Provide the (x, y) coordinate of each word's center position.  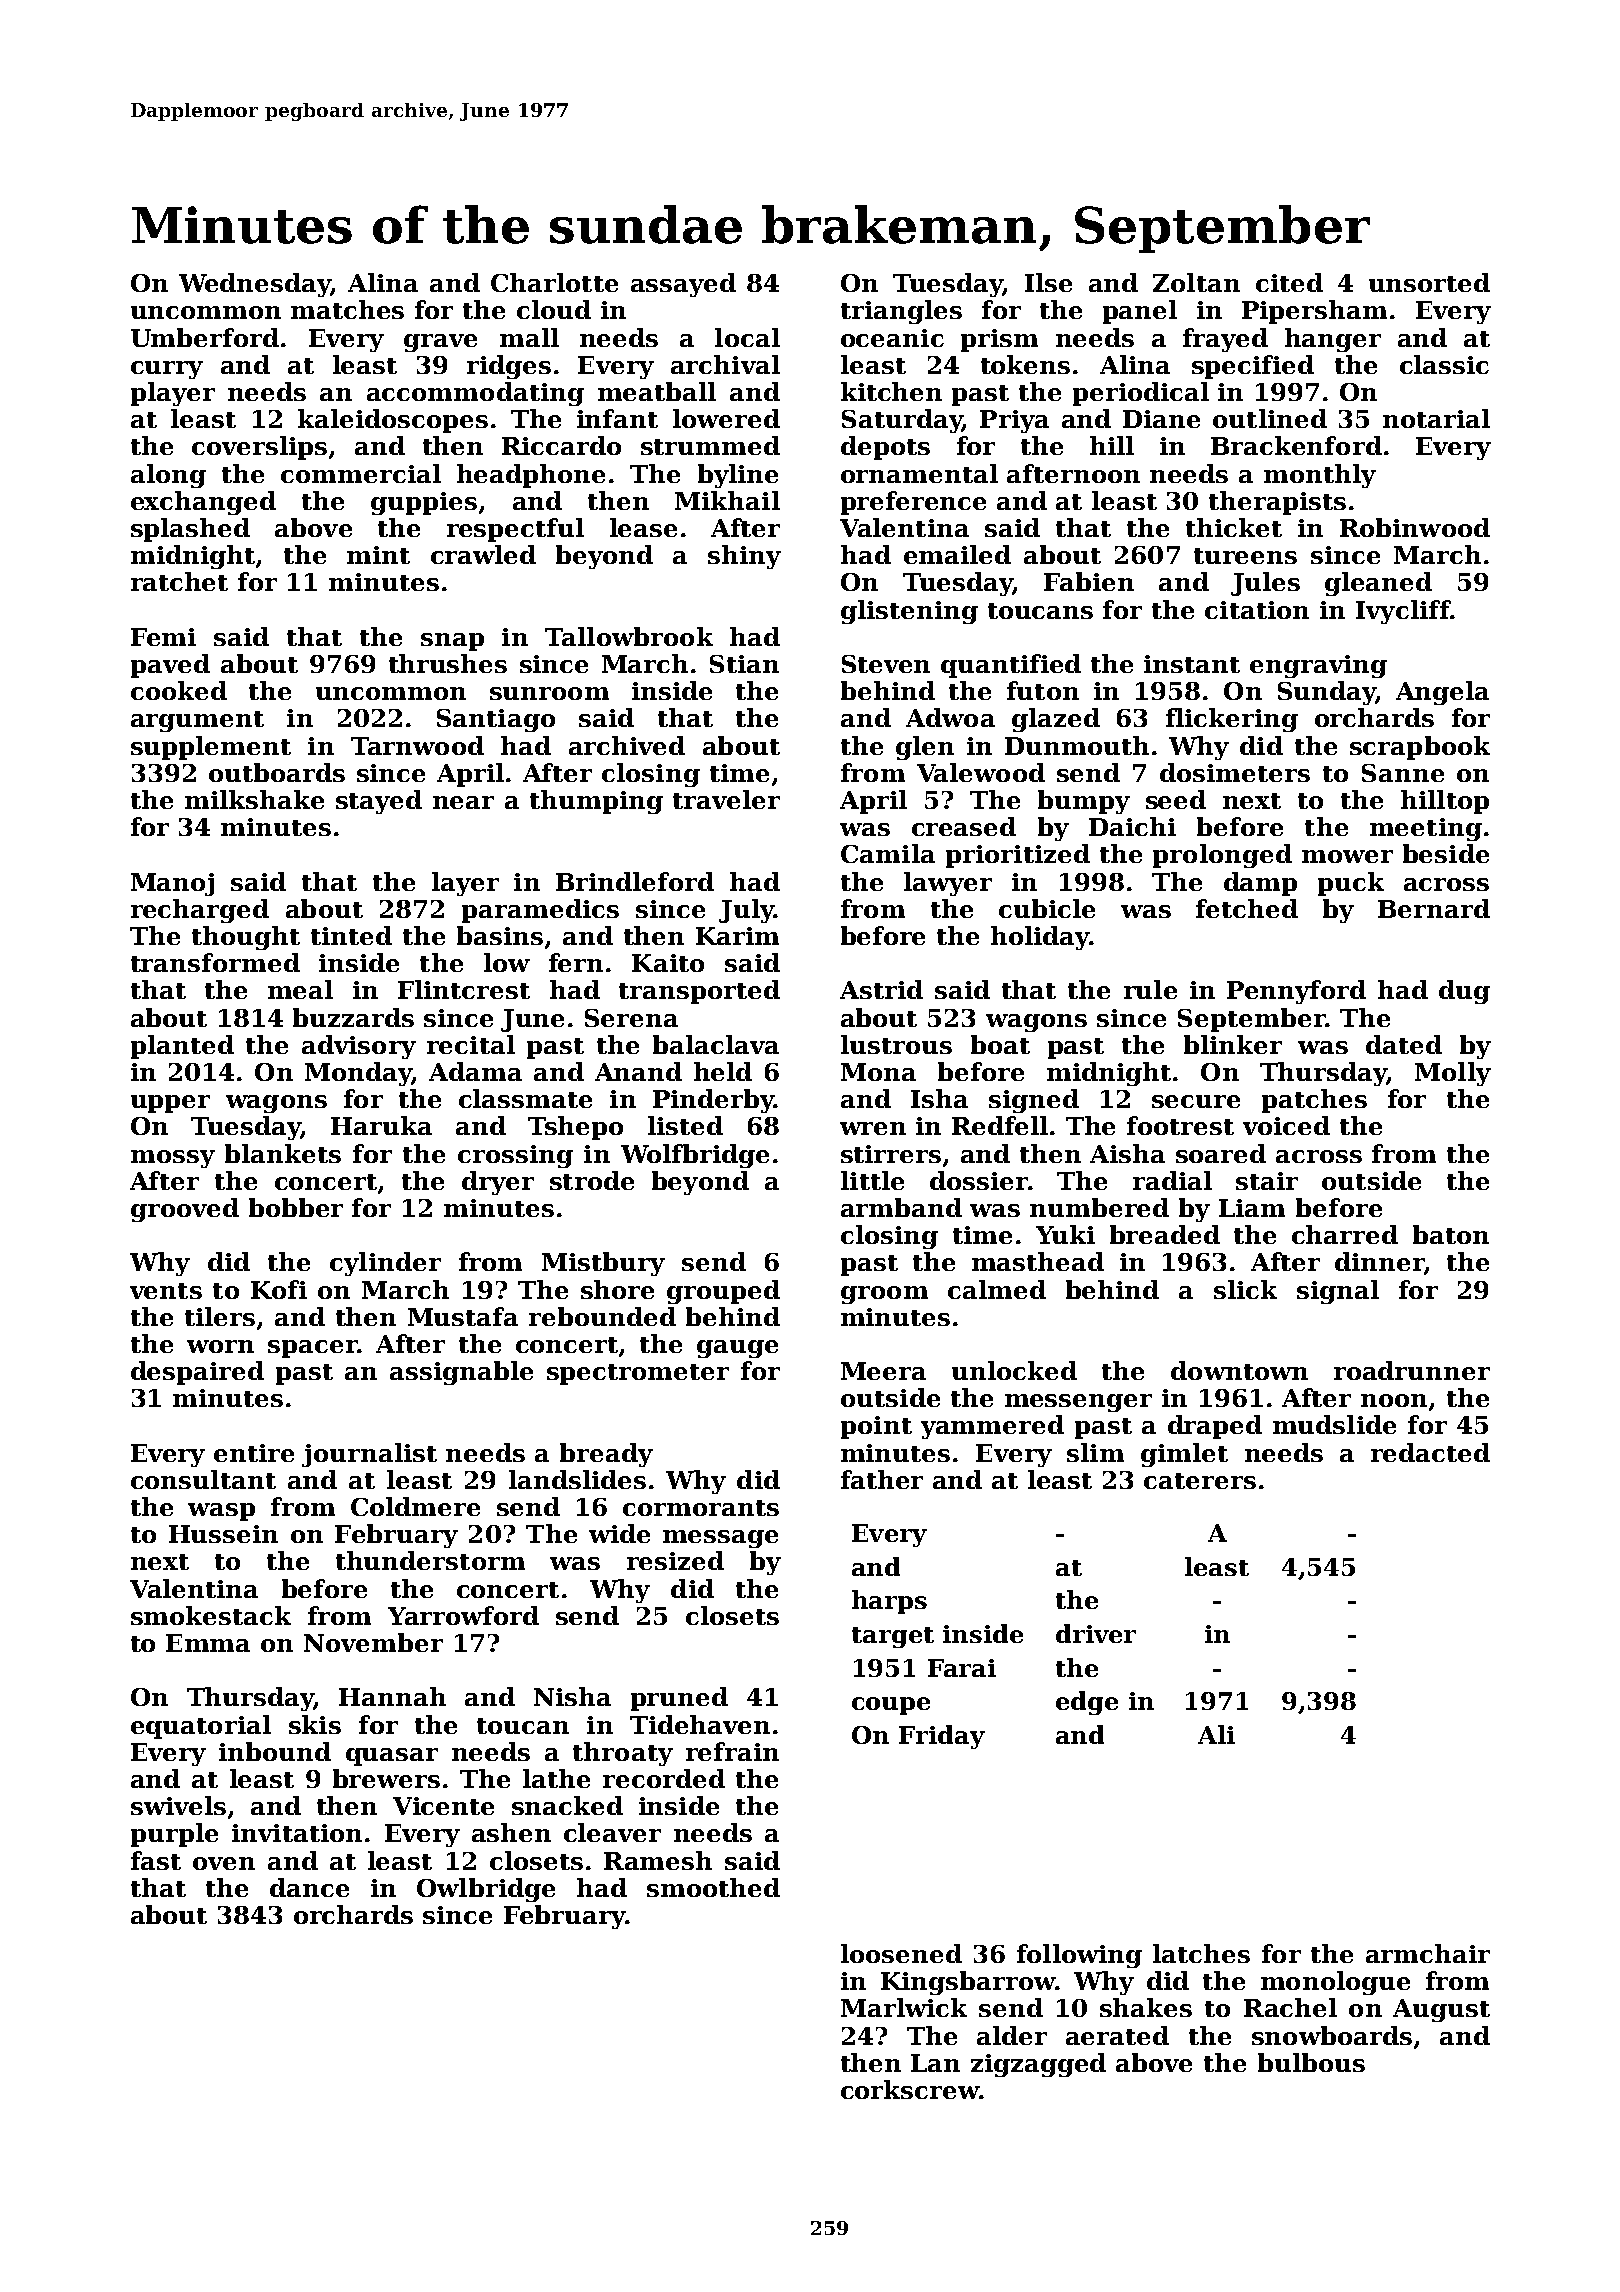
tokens (1025, 364)
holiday (1040, 938)
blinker (1233, 1044)
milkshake (254, 799)
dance (309, 1887)
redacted (1430, 1452)
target (893, 1637)
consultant (203, 1479)
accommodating (475, 394)
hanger (1333, 340)
